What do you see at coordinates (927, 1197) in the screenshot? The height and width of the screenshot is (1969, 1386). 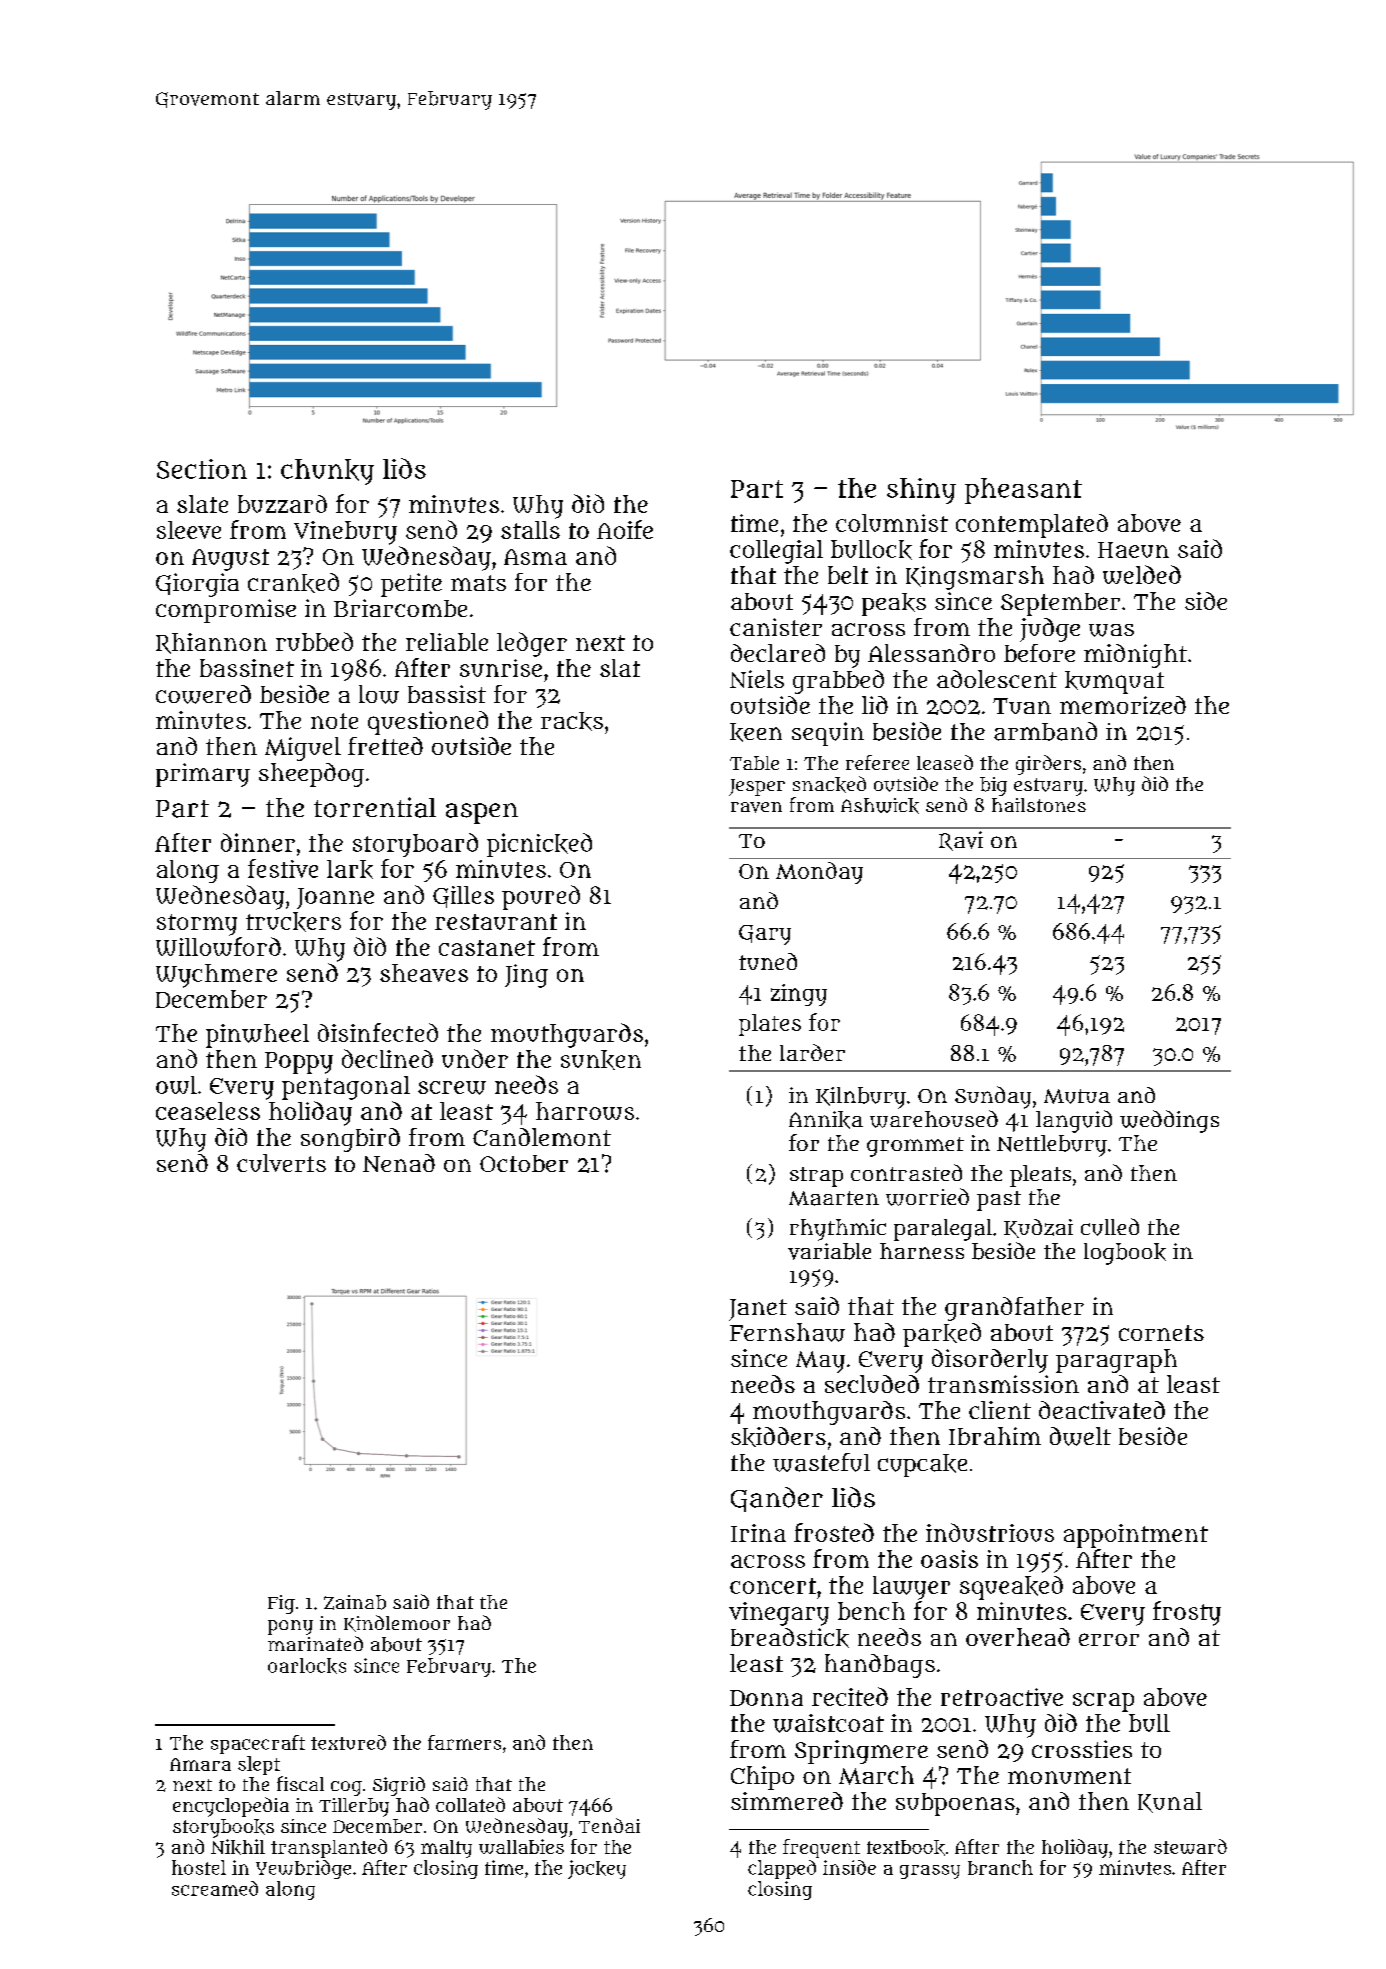 I see `worried` at bounding box center [927, 1197].
